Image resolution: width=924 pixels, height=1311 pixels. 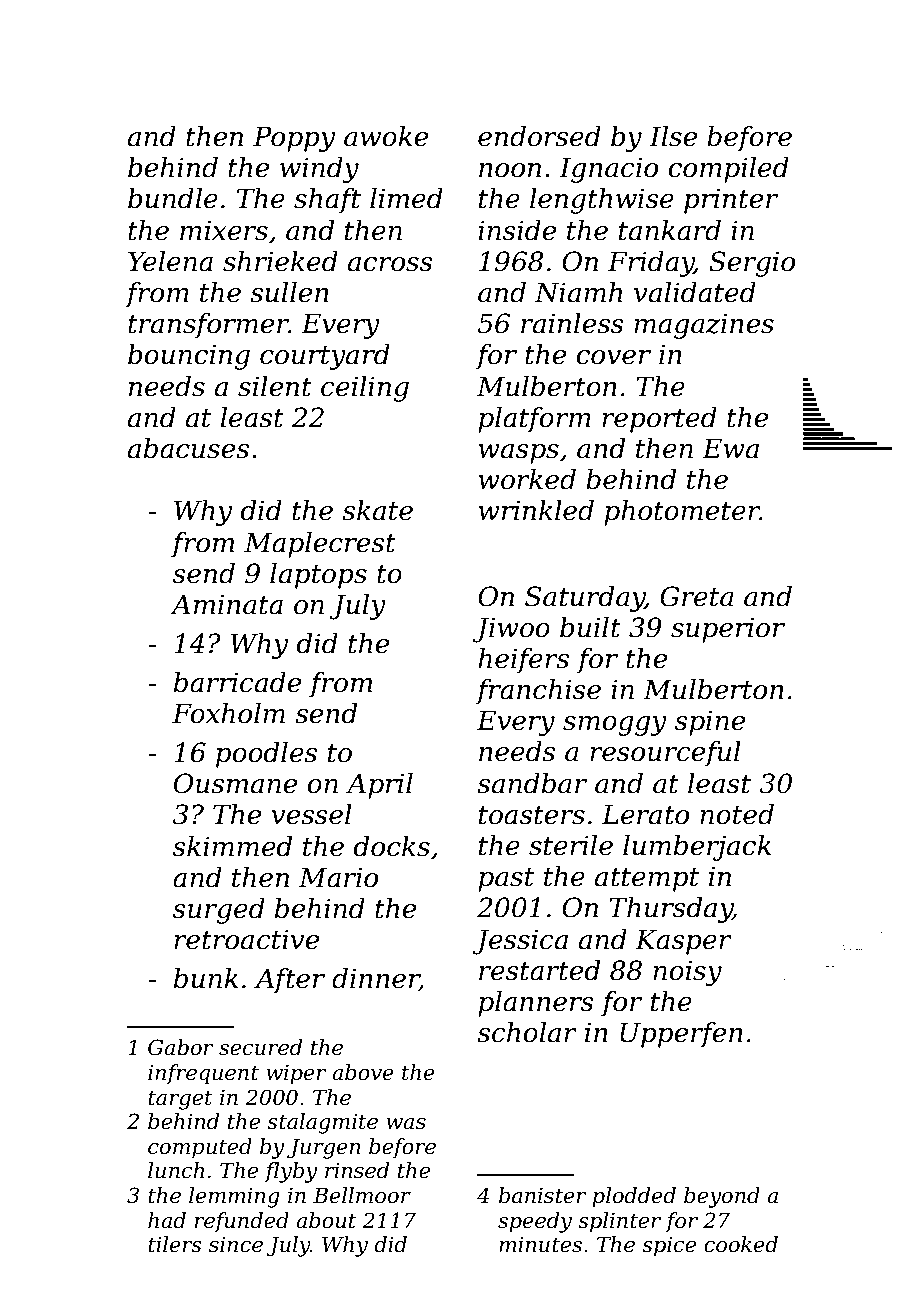 What do you see at coordinates (365, 389) in the screenshot?
I see `ceiling` at bounding box center [365, 389].
